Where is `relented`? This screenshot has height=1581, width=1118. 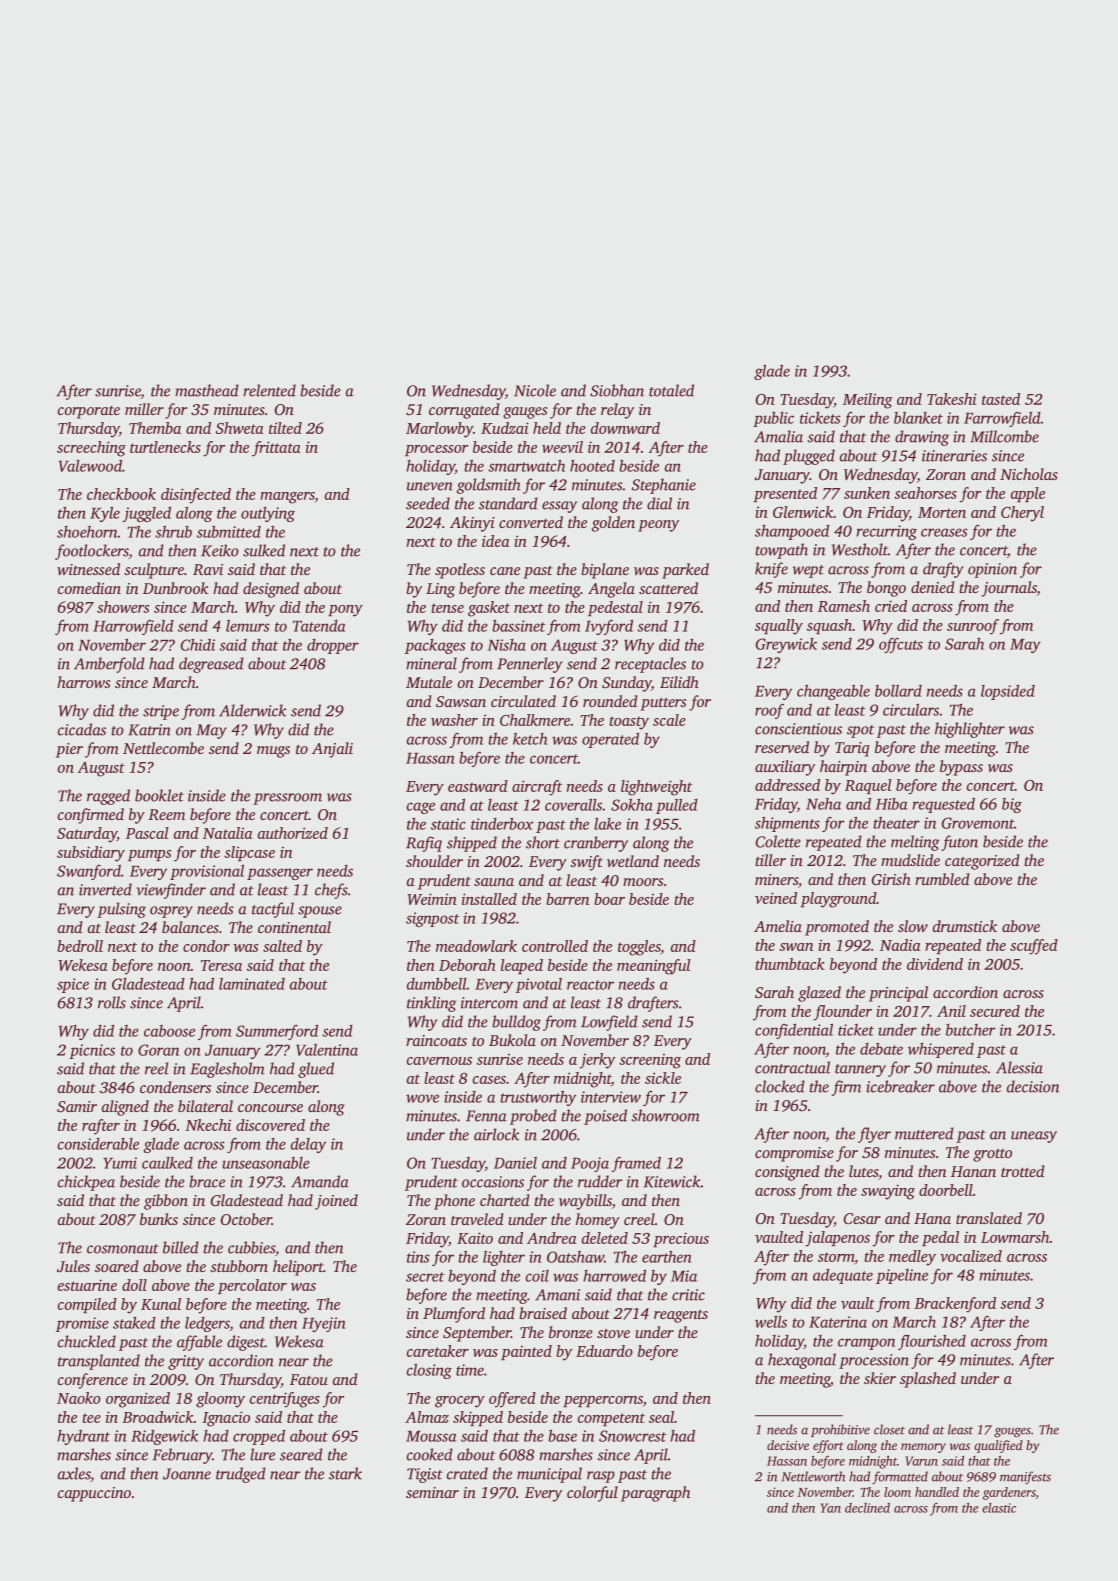 relented is located at coordinates (269, 390).
